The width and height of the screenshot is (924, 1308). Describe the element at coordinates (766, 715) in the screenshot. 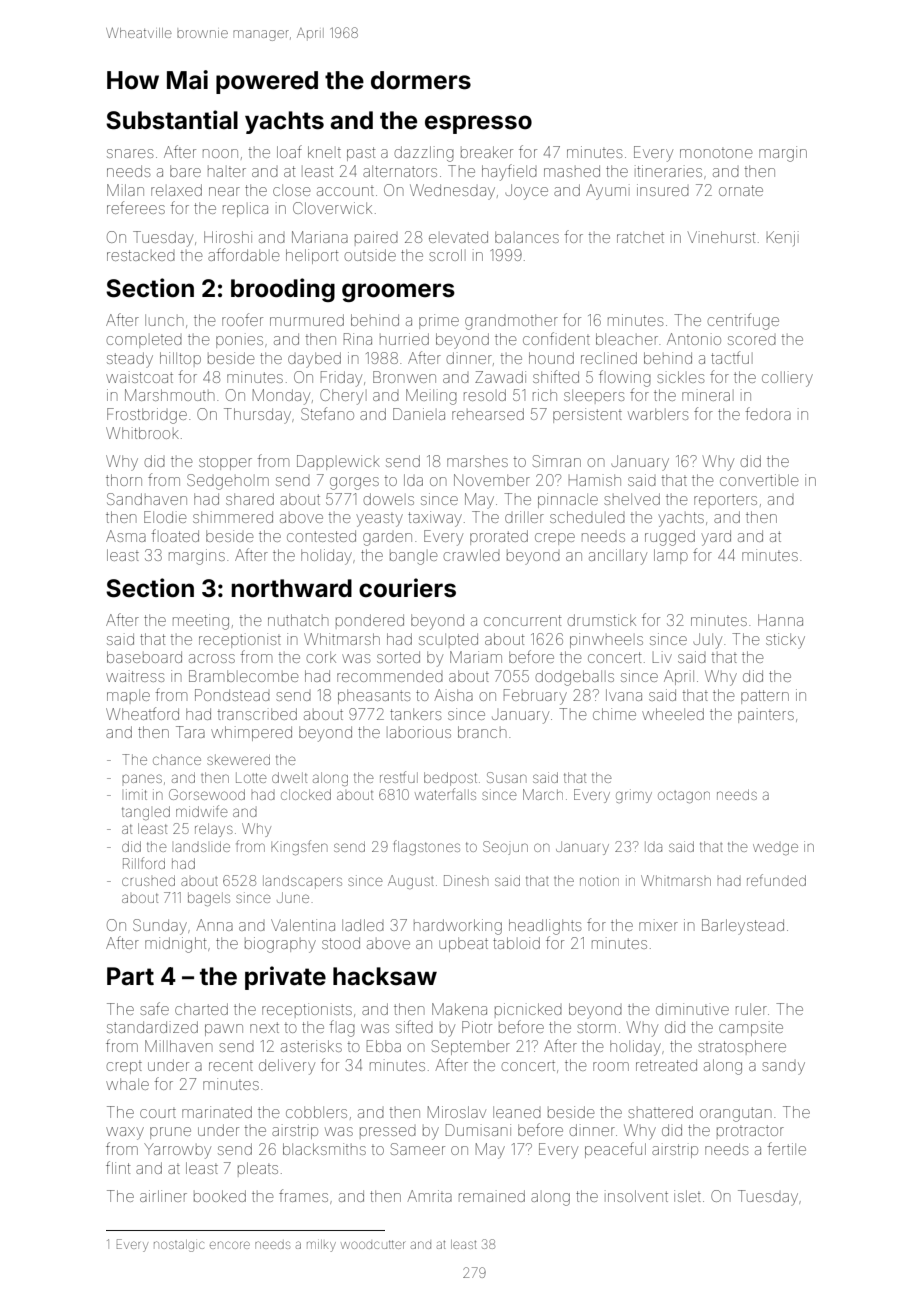

I see `painters` at that location.
